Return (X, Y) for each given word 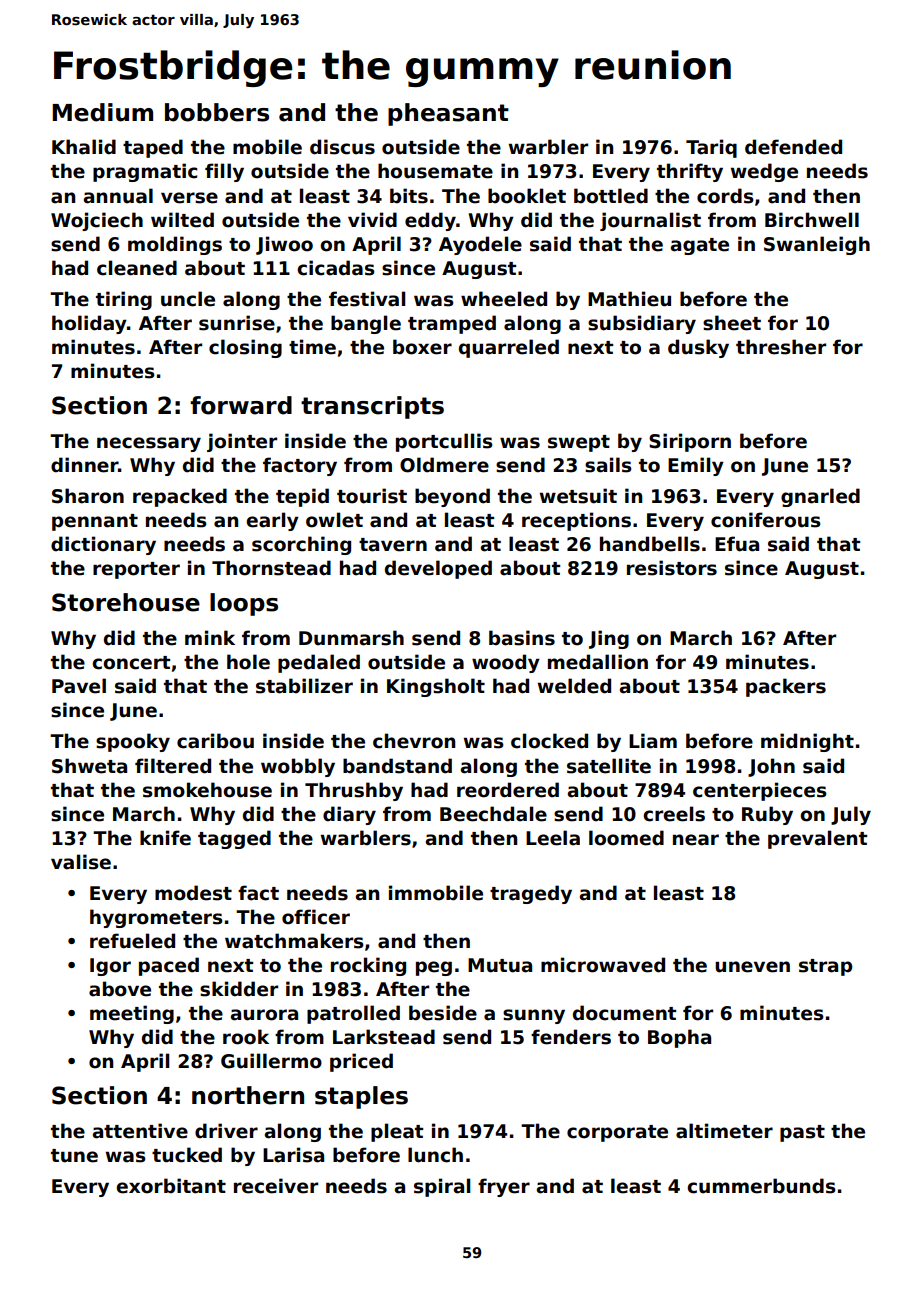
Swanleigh (817, 245)
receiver (276, 1186)
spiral (442, 1187)
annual (118, 196)
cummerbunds (761, 1186)
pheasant (448, 114)
